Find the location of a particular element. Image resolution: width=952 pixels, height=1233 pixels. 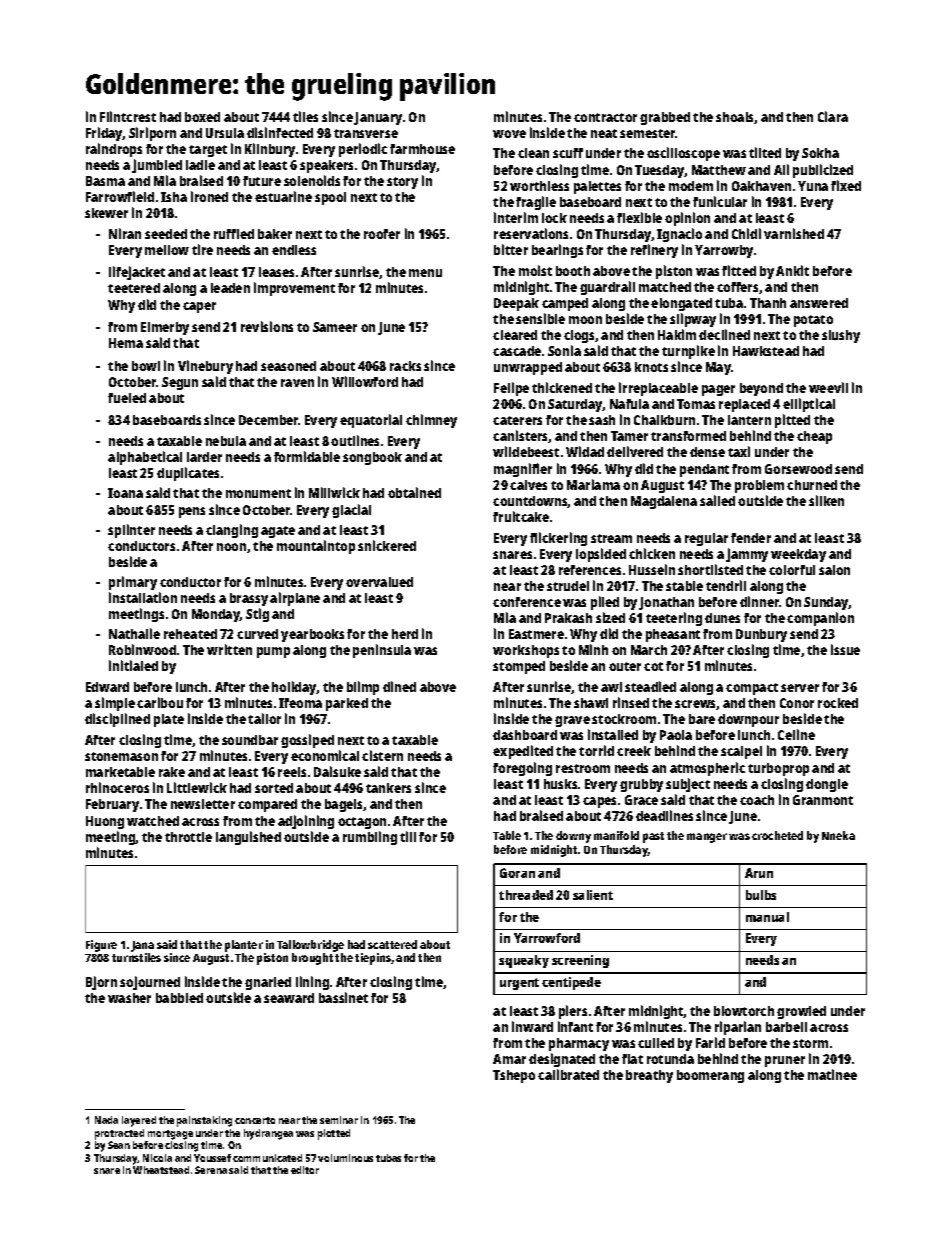

January is located at coordinates (378, 118).
